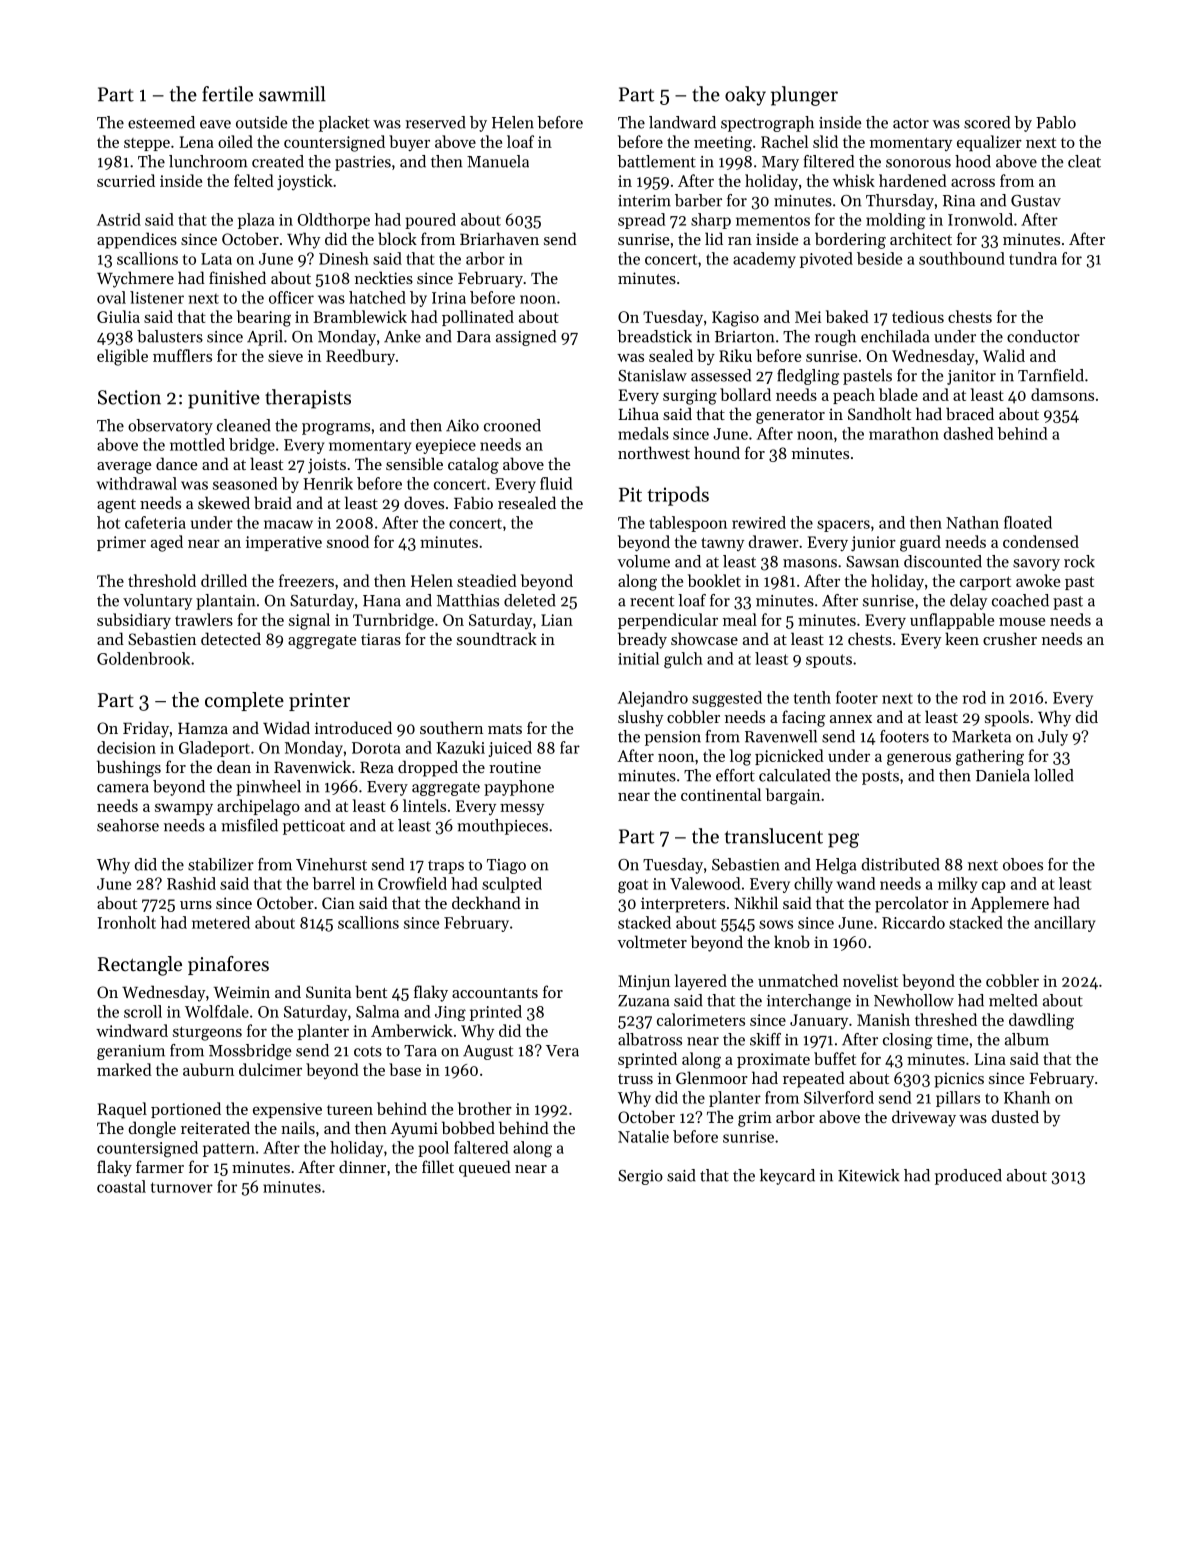 This page has width=1203, height=1556. Describe the element at coordinates (980, 219) in the page. I see `Ironwold` at that location.
